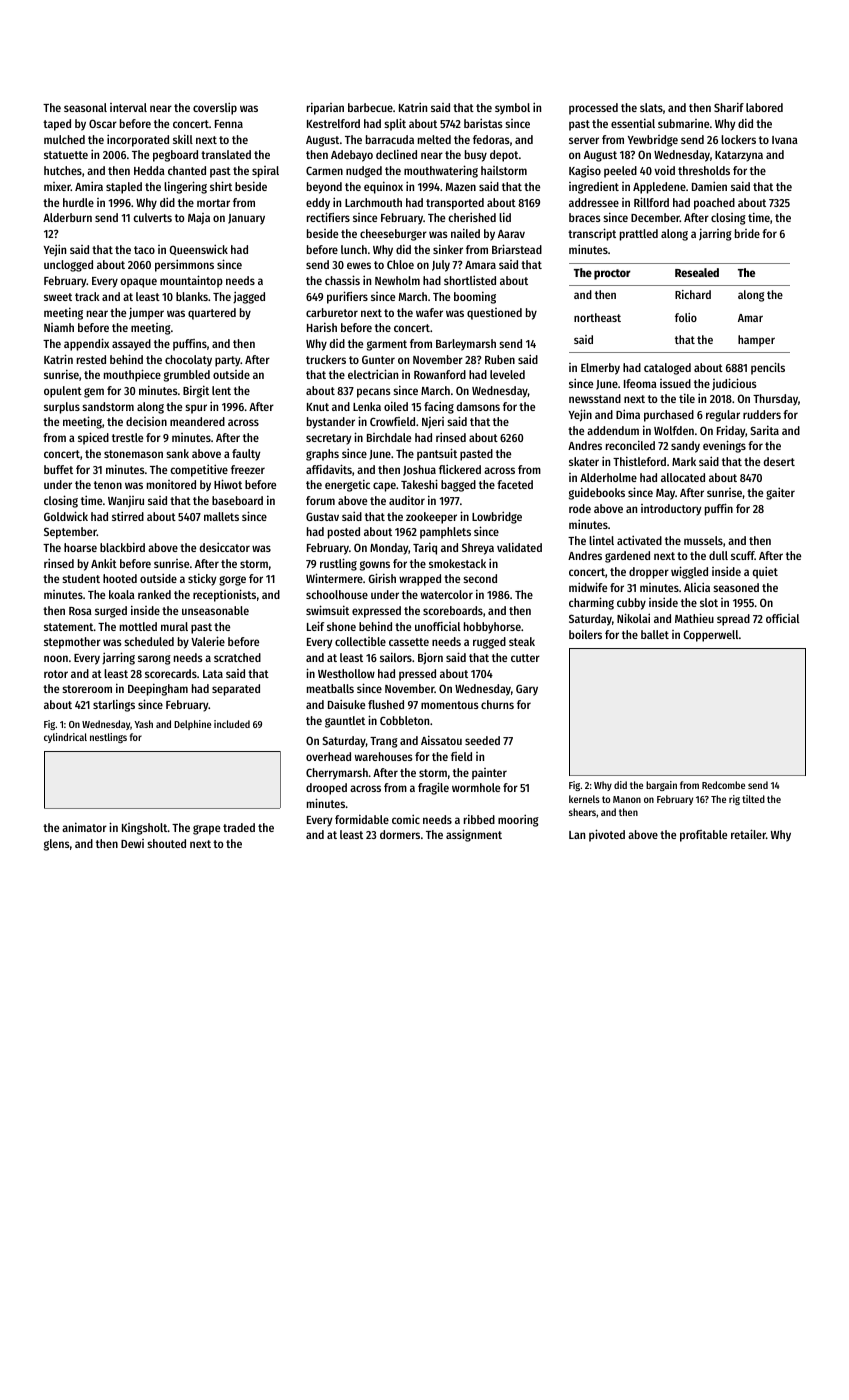 The height and width of the page is (1400, 849). Describe the element at coordinates (352, 156) in the page. I see `Adebayo` at that location.
